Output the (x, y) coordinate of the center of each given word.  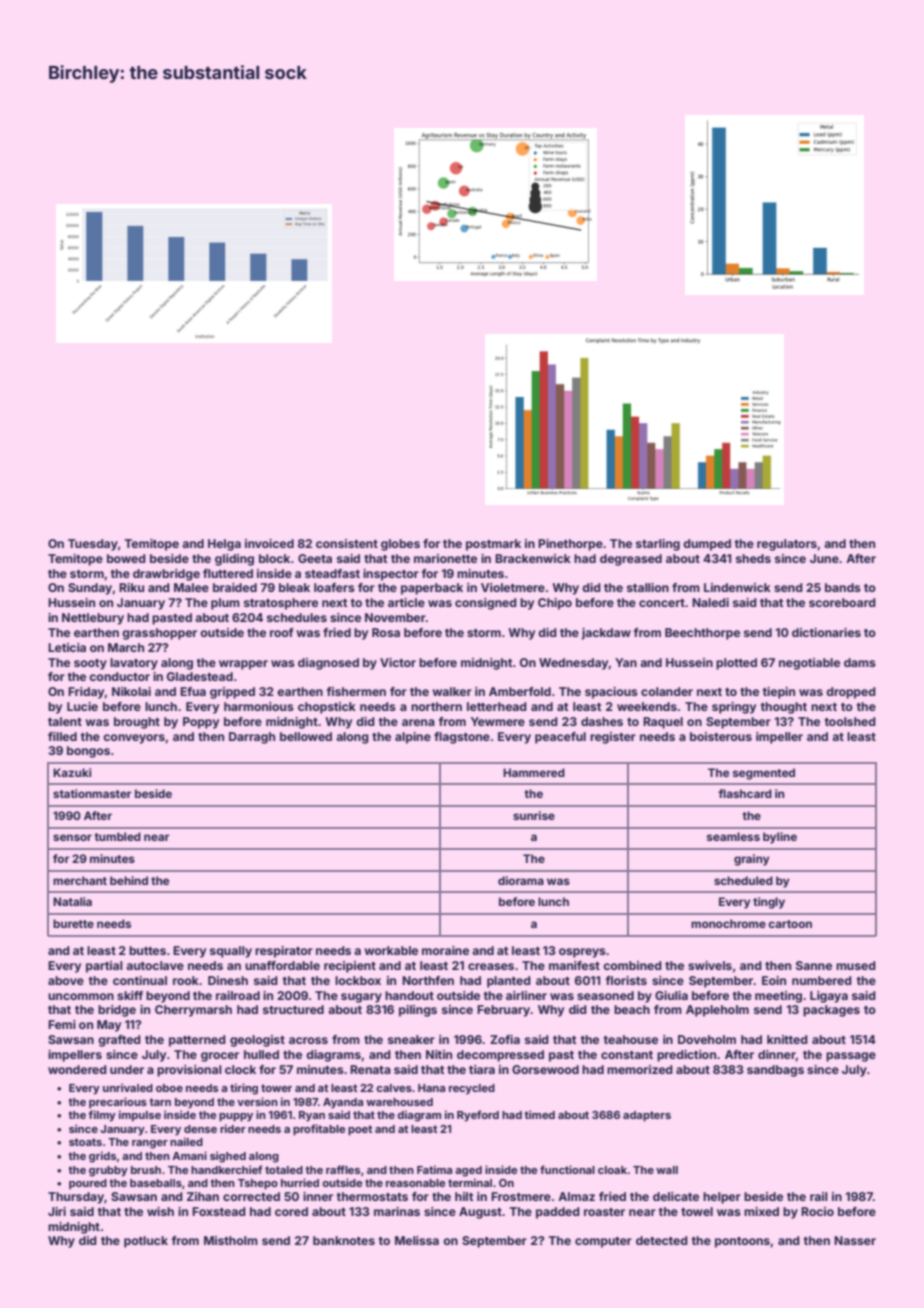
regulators (787, 545)
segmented (764, 774)
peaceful (560, 738)
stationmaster (92, 793)
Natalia (72, 901)
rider (233, 1128)
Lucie (82, 706)
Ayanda (343, 1103)
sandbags (775, 1071)
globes (400, 545)
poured (88, 1184)
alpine (413, 738)
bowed (126, 558)
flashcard (745, 793)
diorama (521, 880)
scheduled (743, 880)
